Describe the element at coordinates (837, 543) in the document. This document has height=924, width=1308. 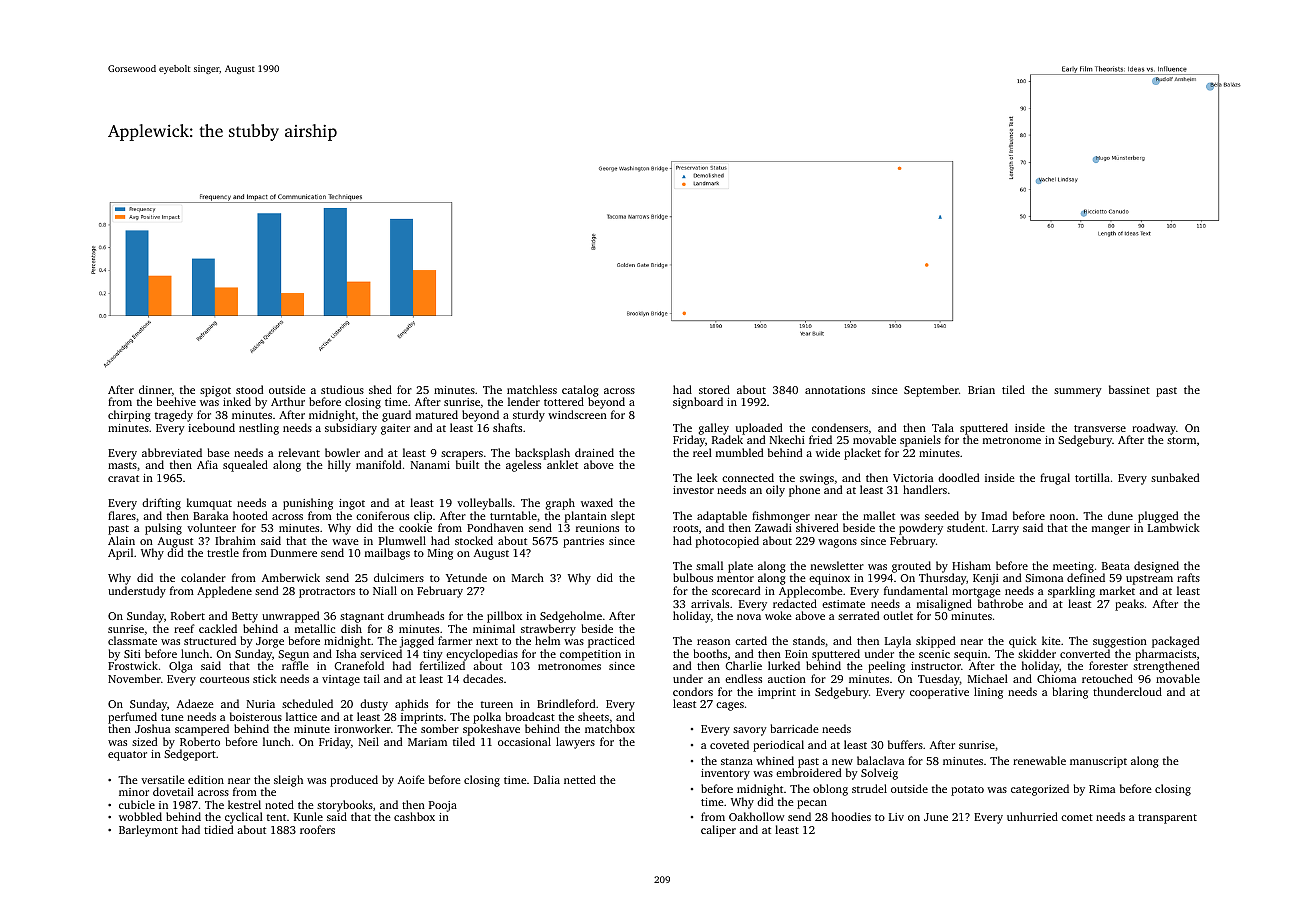
I see `wagons` at that location.
